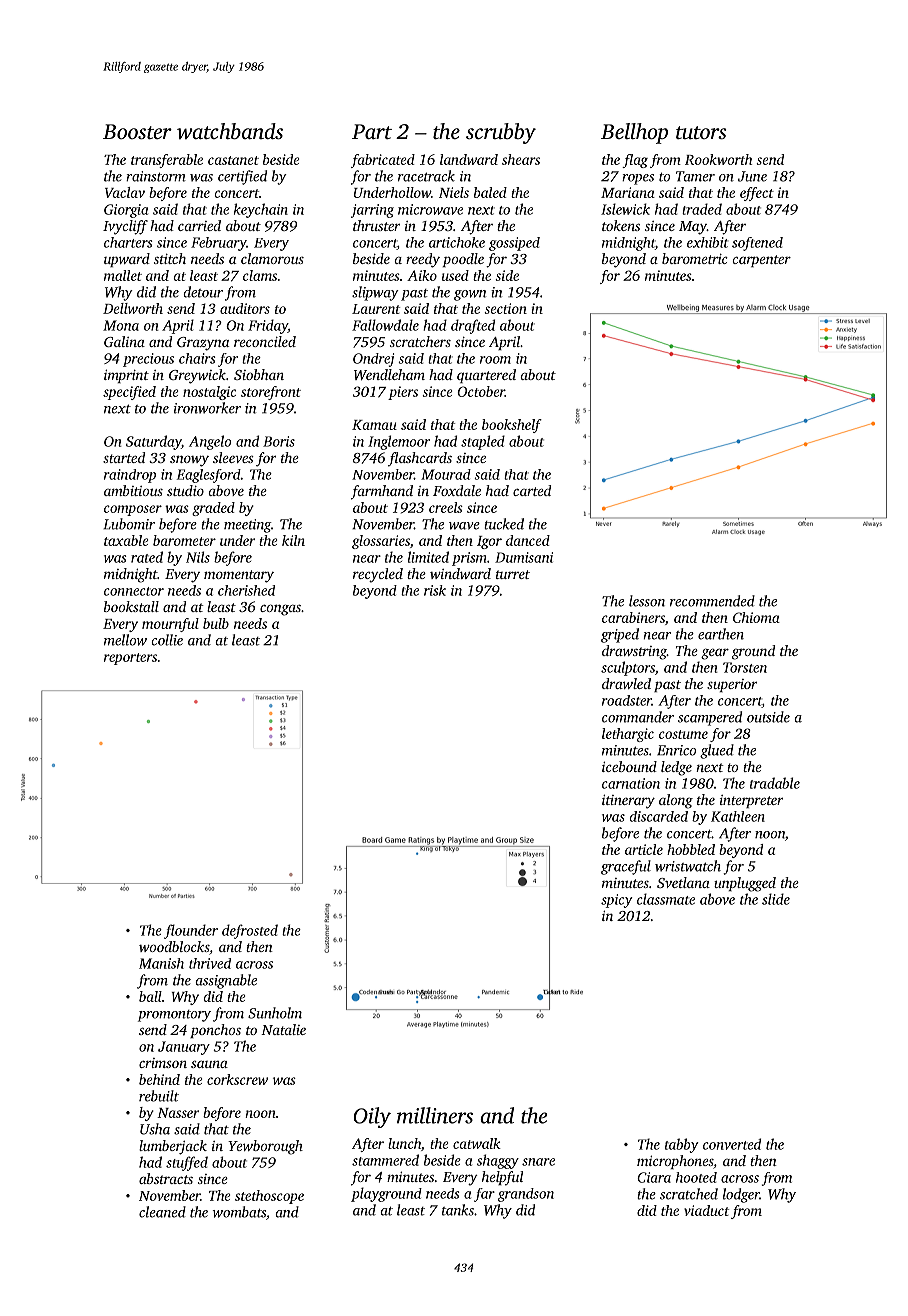  I want to click on Torsten, so click(745, 667).
